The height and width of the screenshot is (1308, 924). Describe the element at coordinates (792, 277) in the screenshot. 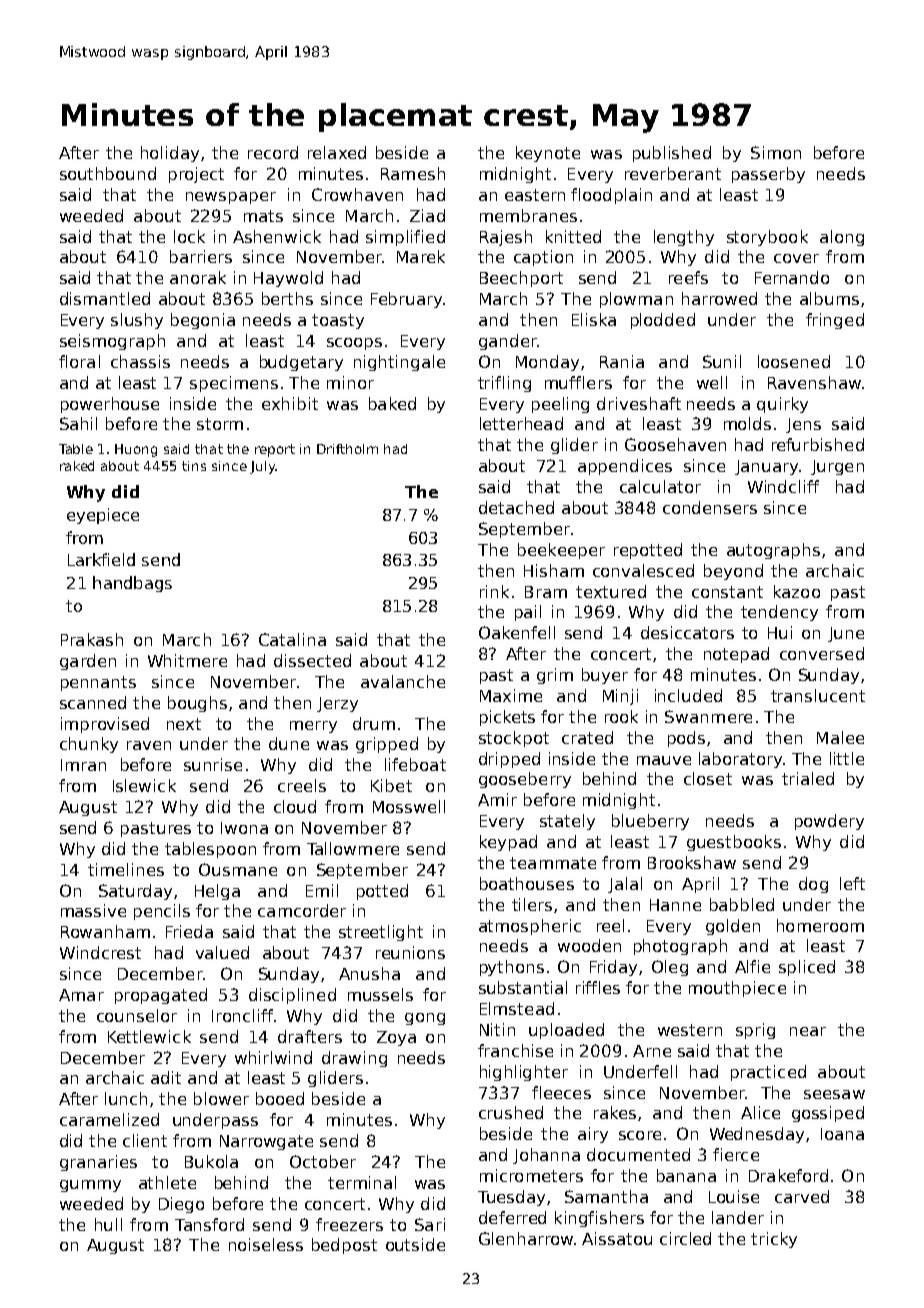

I see `Fernando` at that location.
